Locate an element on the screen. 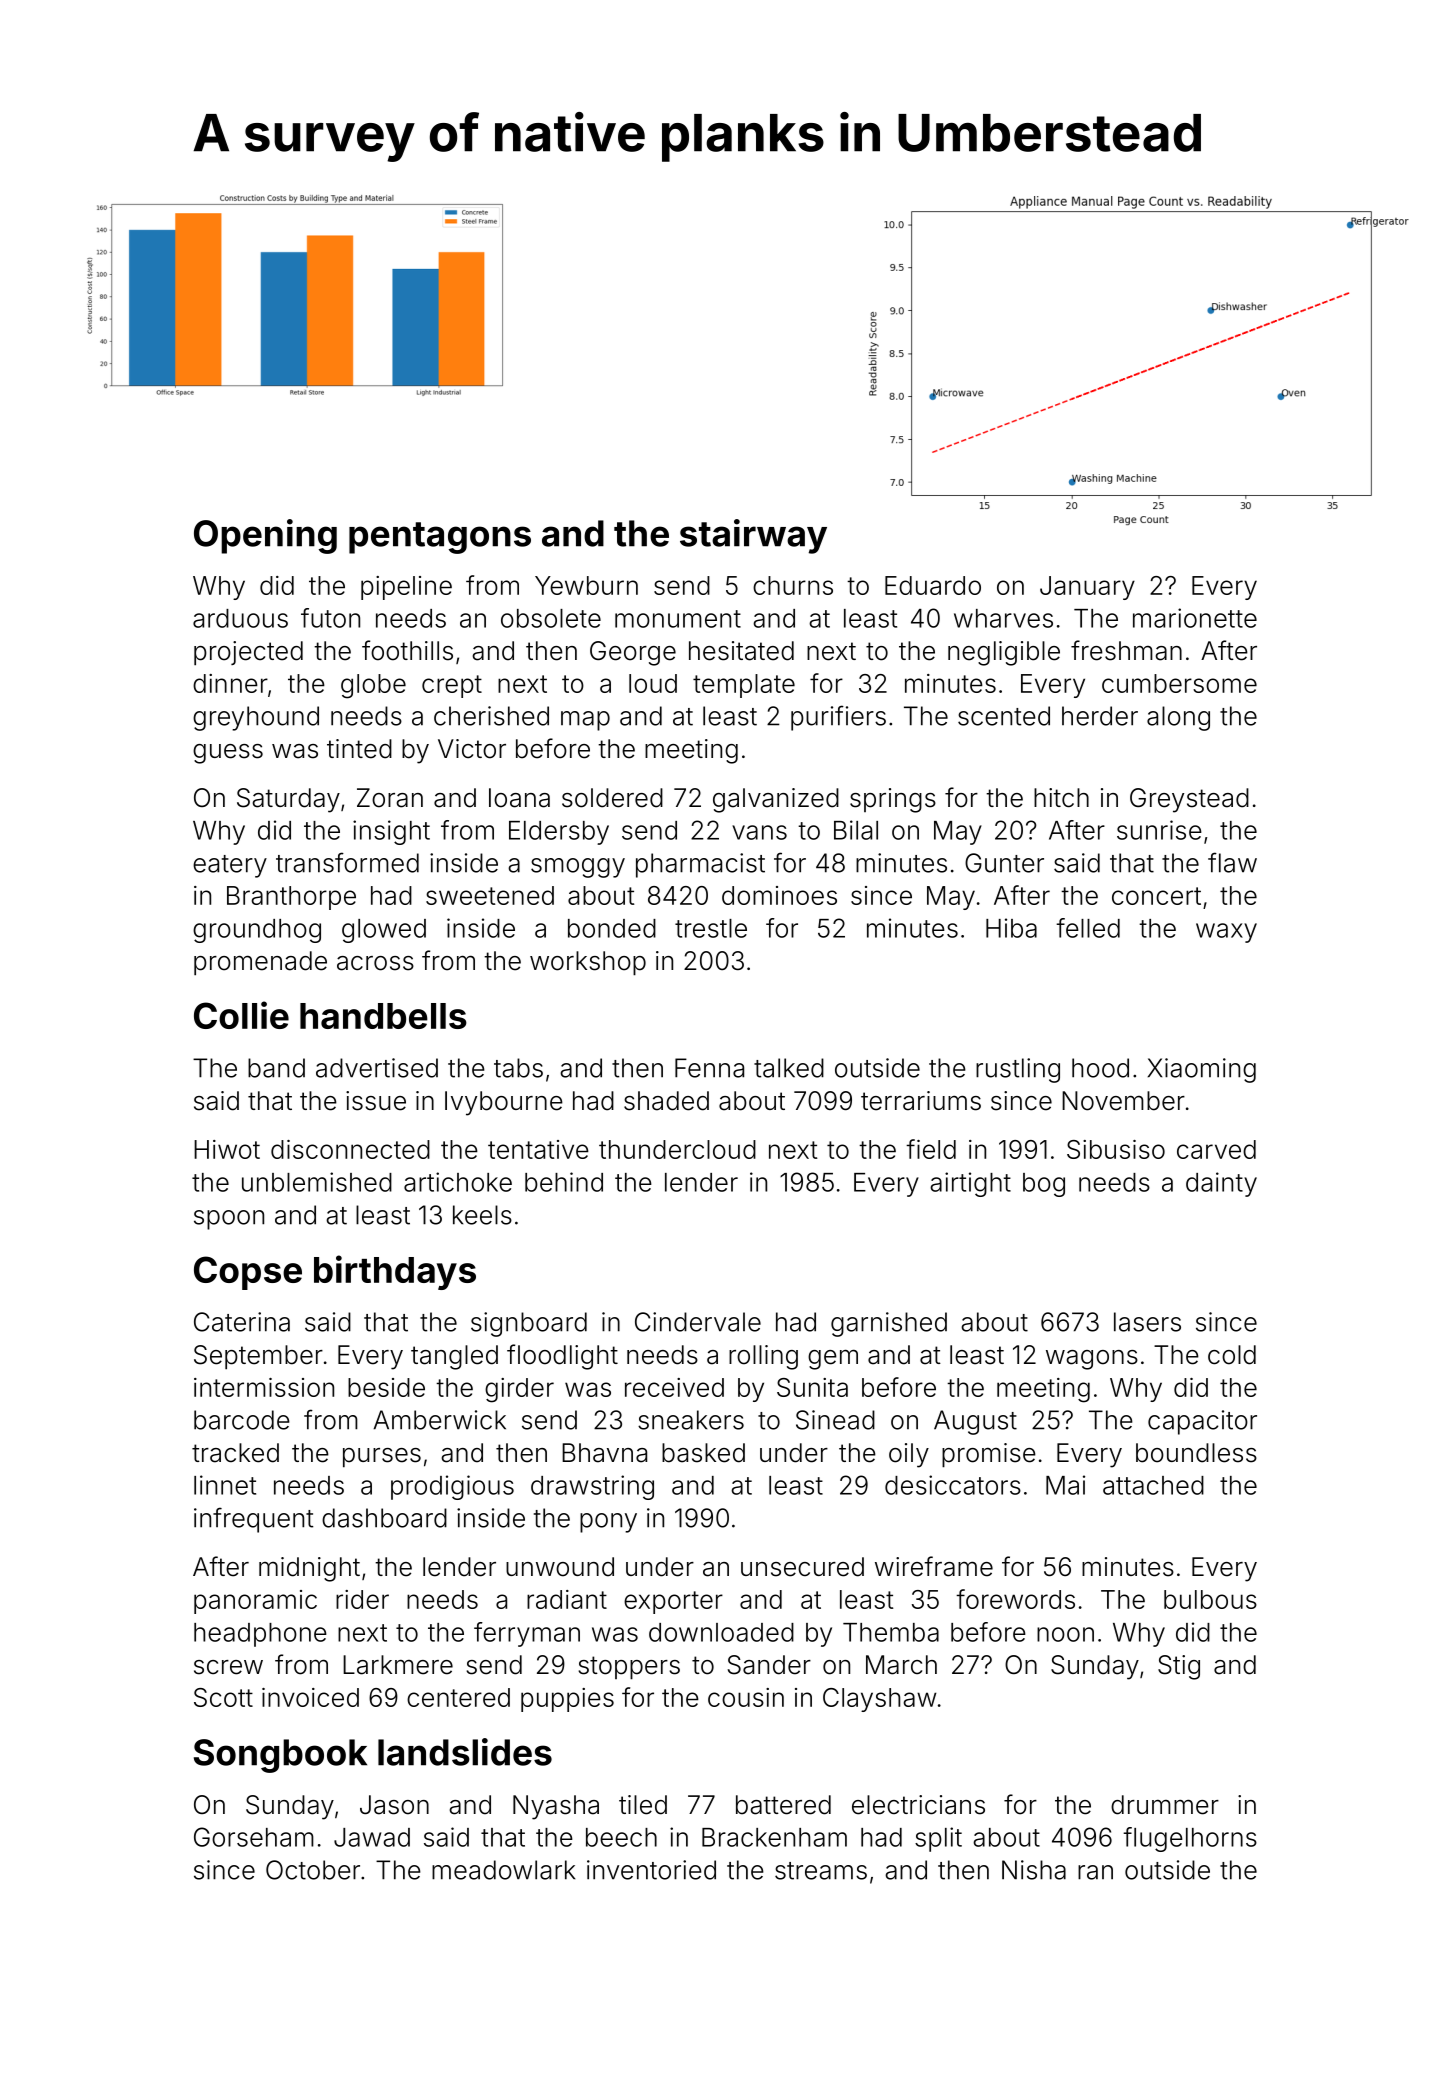 The image size is (1450, 2100). stairway is located at coordinates (753, 536).
